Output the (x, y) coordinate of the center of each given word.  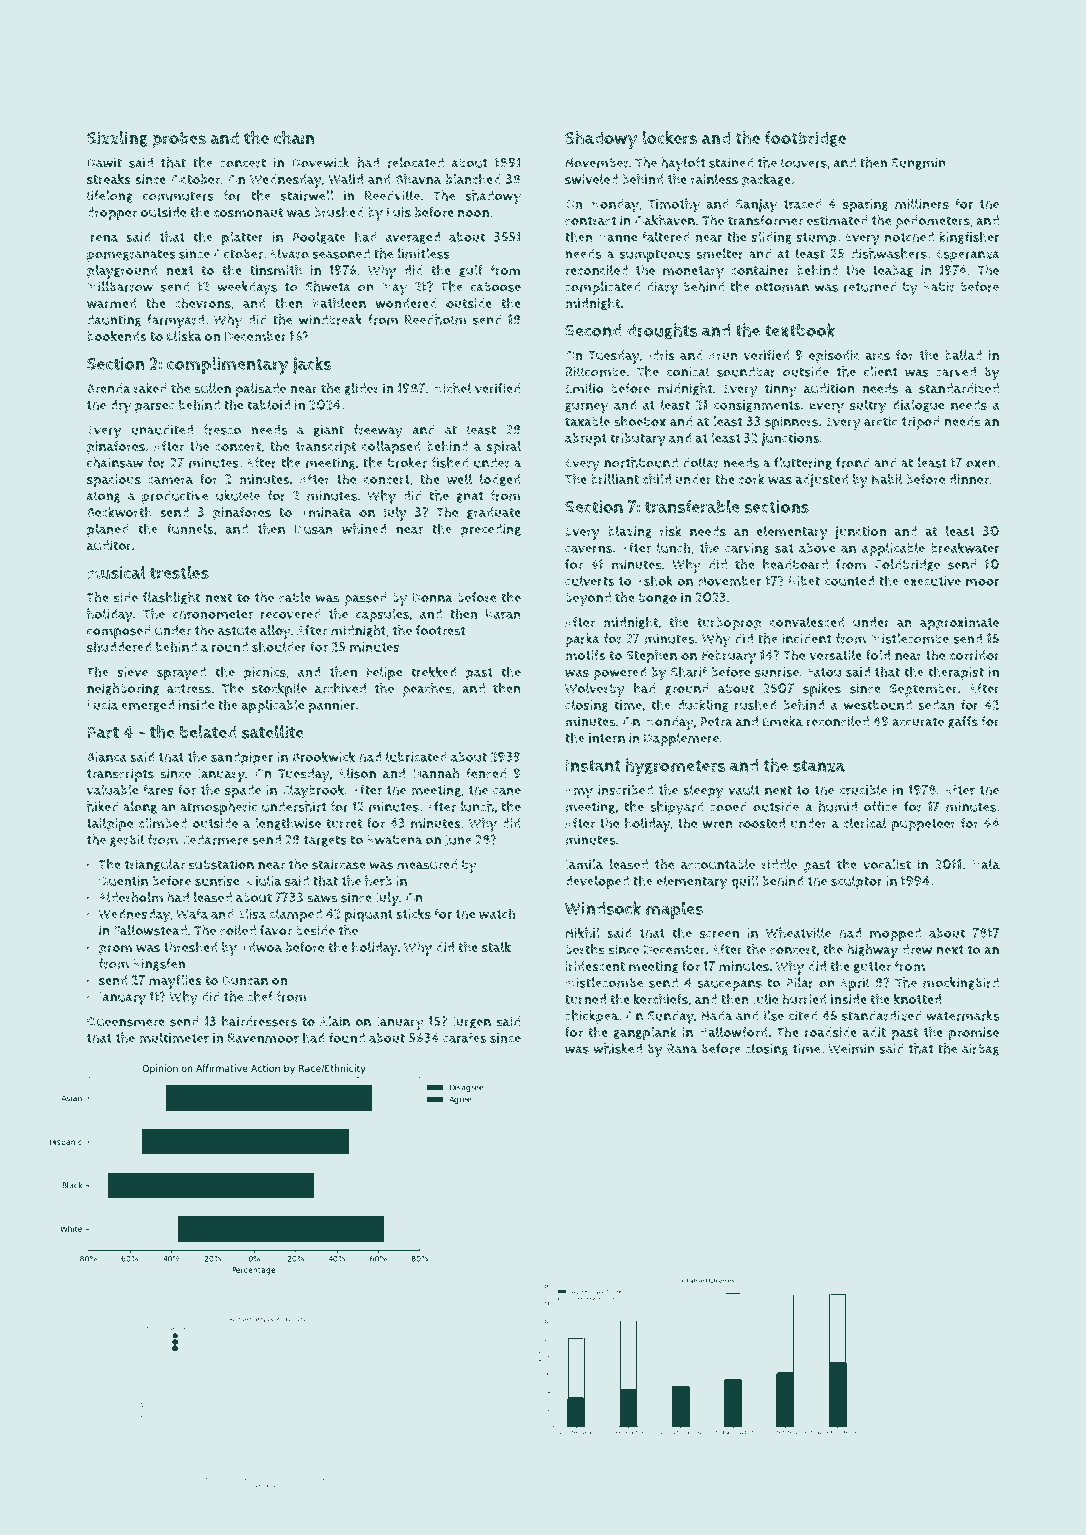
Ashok (654, 580)
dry (120, 407)
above (817, 548)
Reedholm (436, 319)
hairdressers (259, 1021)
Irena (102, 237)
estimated (837, 220)
